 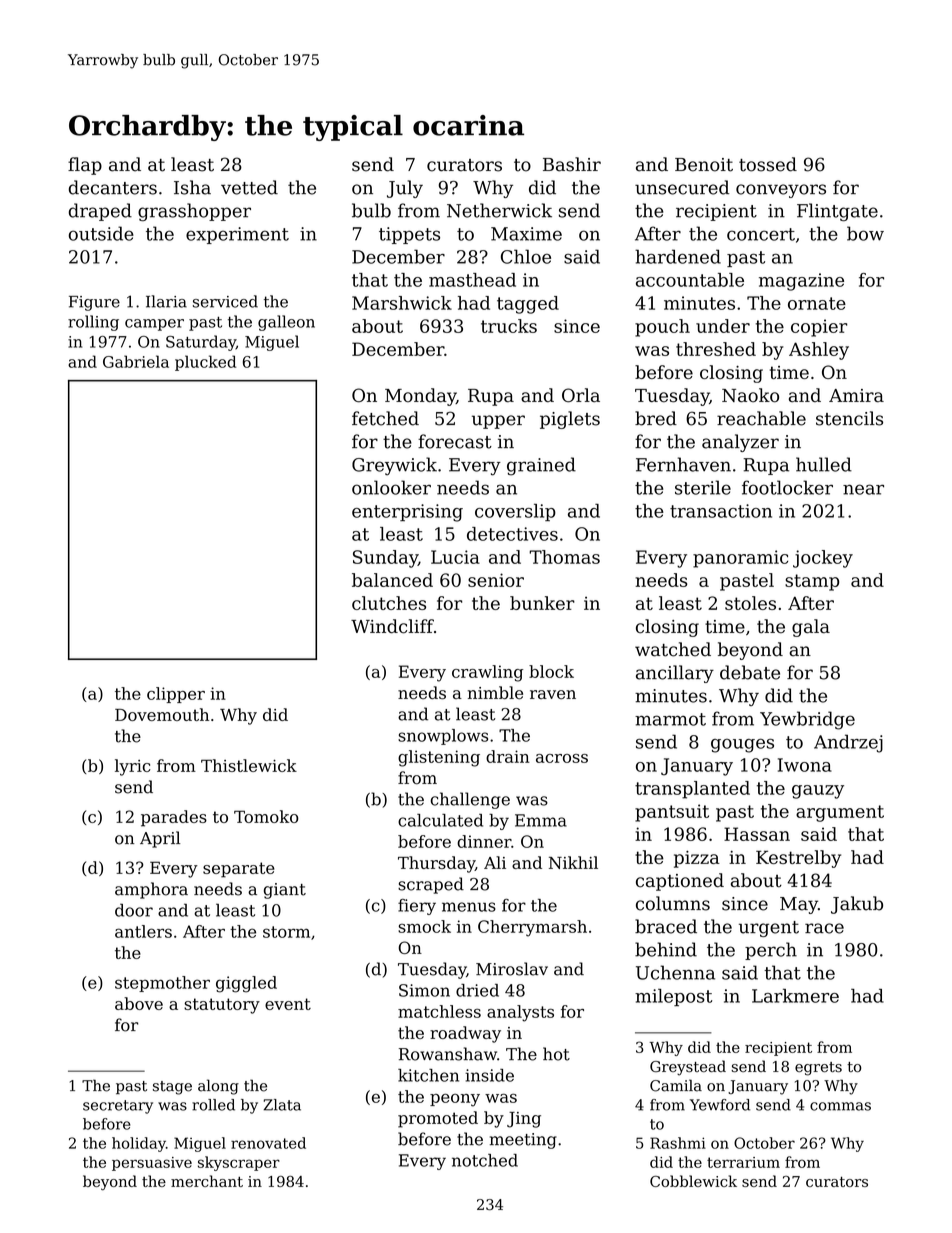 What do you see at coordinates (176, 695) in the image?
I see `clipper` at bounding box center [176, 695].
